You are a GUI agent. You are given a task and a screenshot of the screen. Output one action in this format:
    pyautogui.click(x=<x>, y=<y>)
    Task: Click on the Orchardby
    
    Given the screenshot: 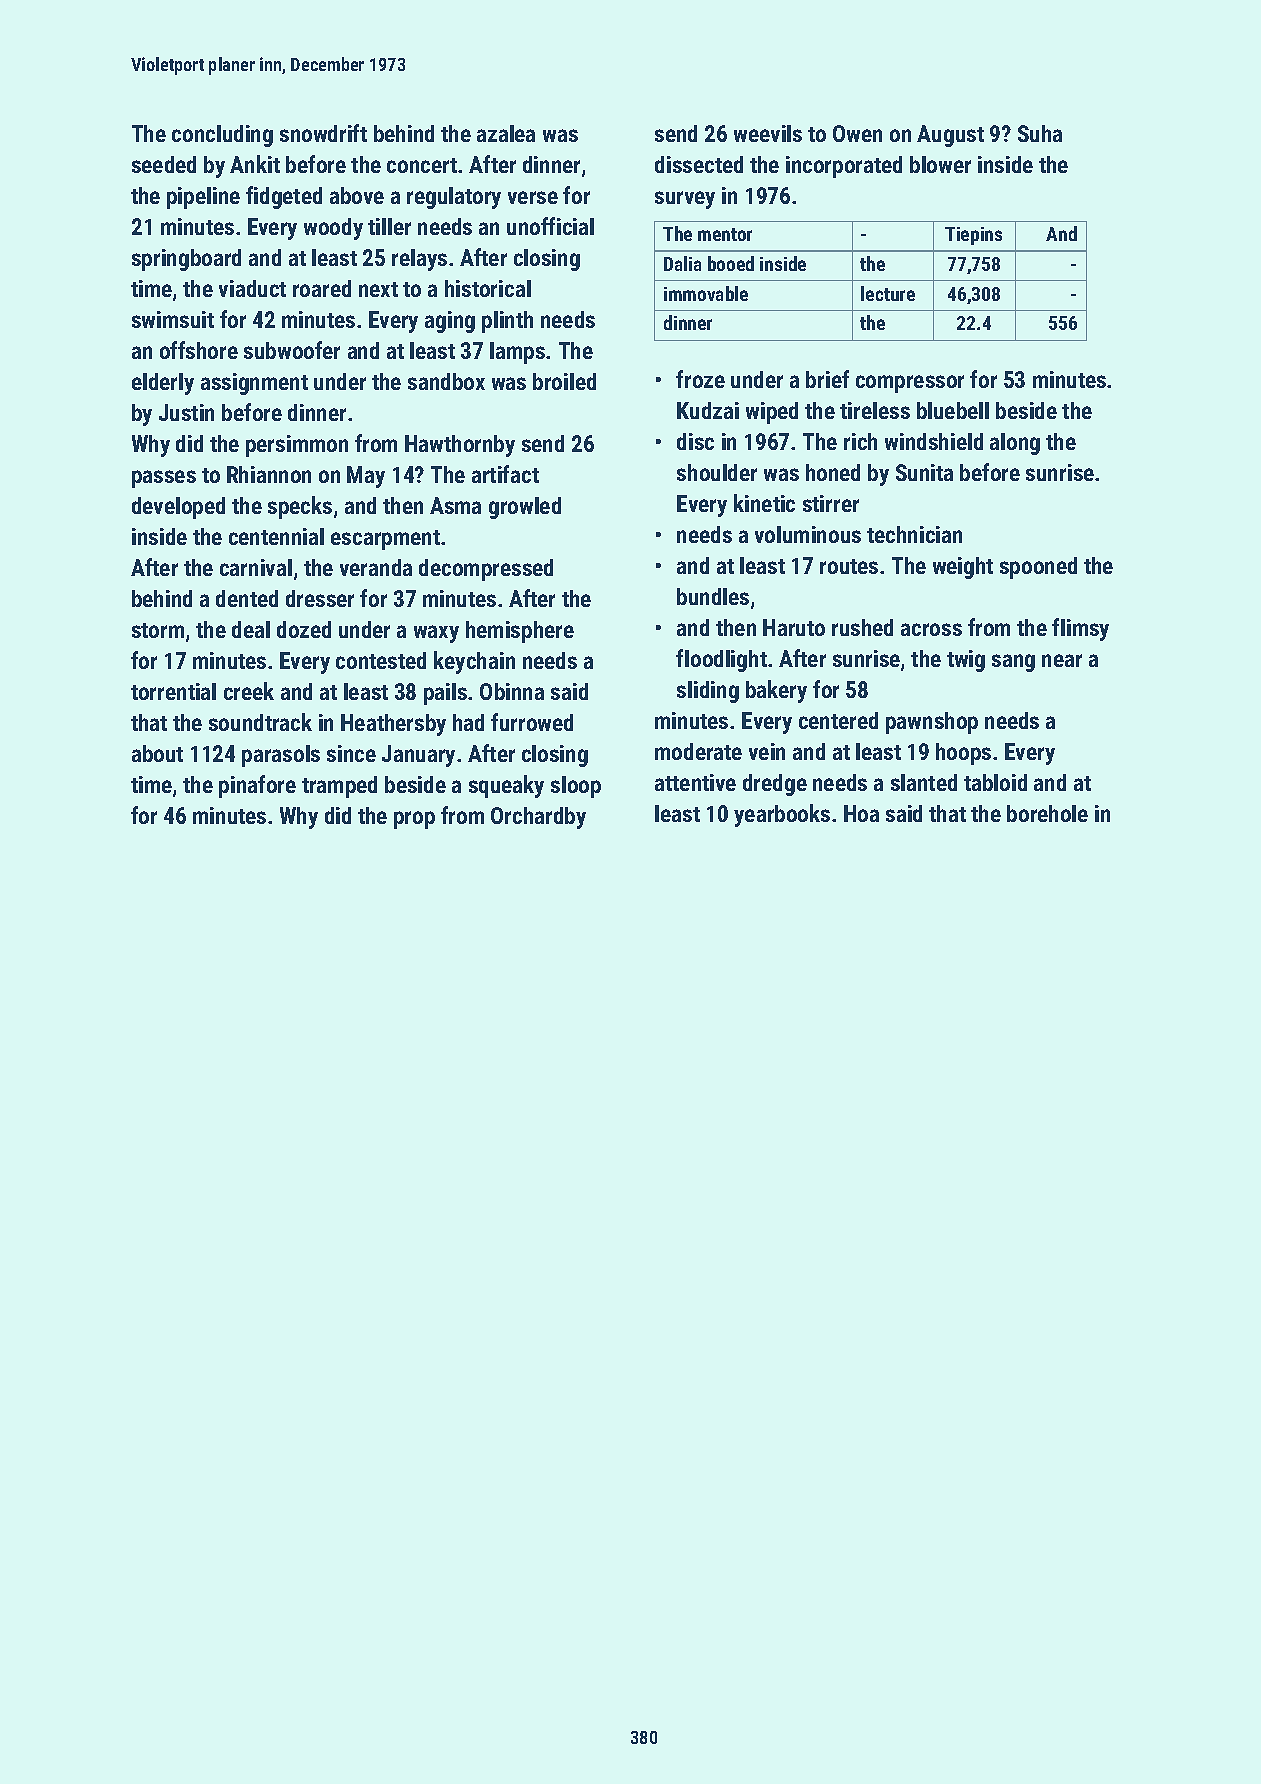 What is the action you would take?
    pyautogui.click(x=538, y=818)
